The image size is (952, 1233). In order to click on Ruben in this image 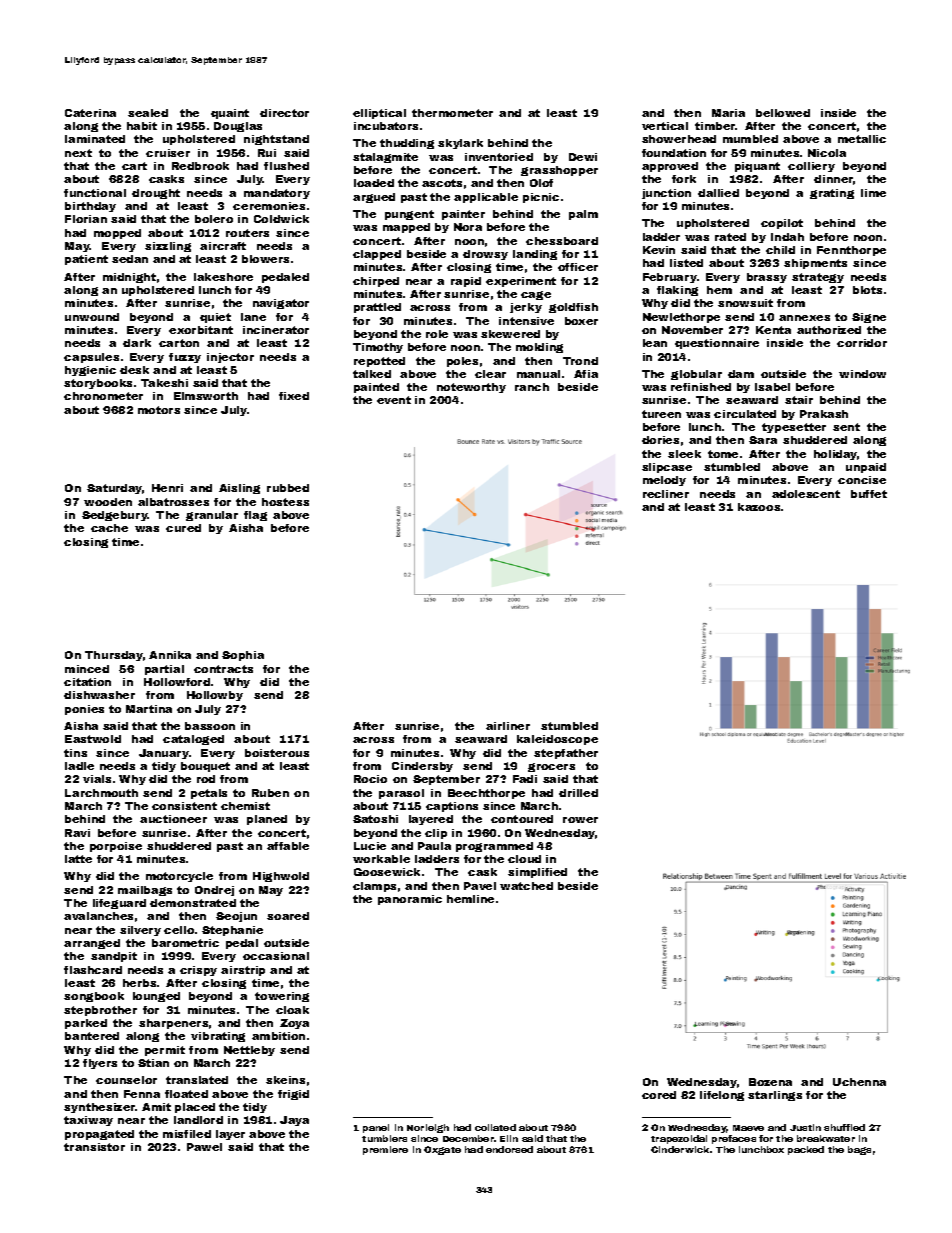, I will do `click(270, 793)`.
